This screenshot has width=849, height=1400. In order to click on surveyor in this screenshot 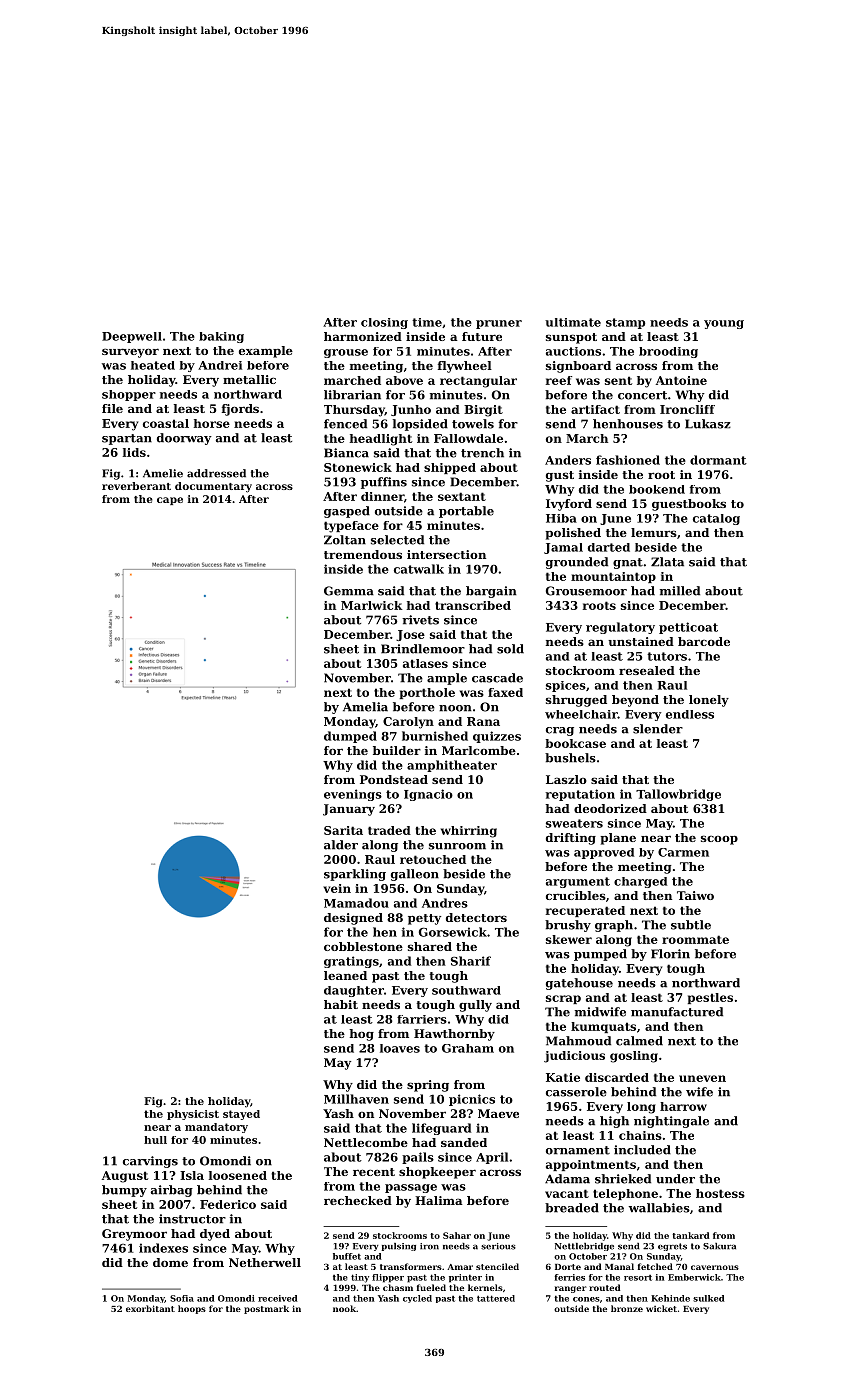, I will do `click(130, 353)`.
